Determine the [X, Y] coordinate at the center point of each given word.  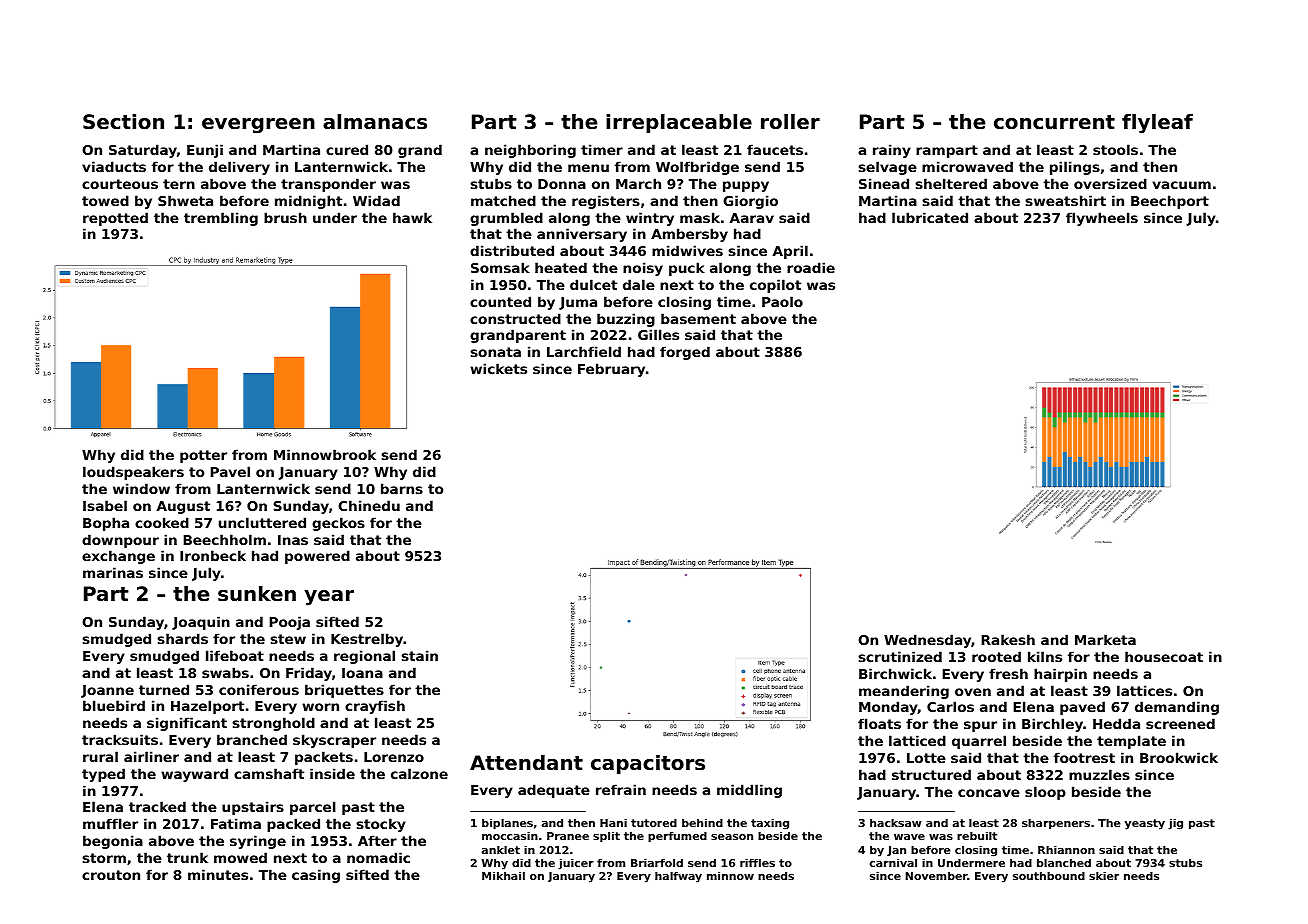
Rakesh [1008, 639]
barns [402, 488]
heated [561, 267]
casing [316, 876]
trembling [221, 219]
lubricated [930, 217]
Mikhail [503, 875]
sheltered [951, 183]
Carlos [950, 706]
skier [1104, 875]
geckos [338, 524]
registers [606, 202]
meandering [904, 692]
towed [105, 200]
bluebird [114, 705]
